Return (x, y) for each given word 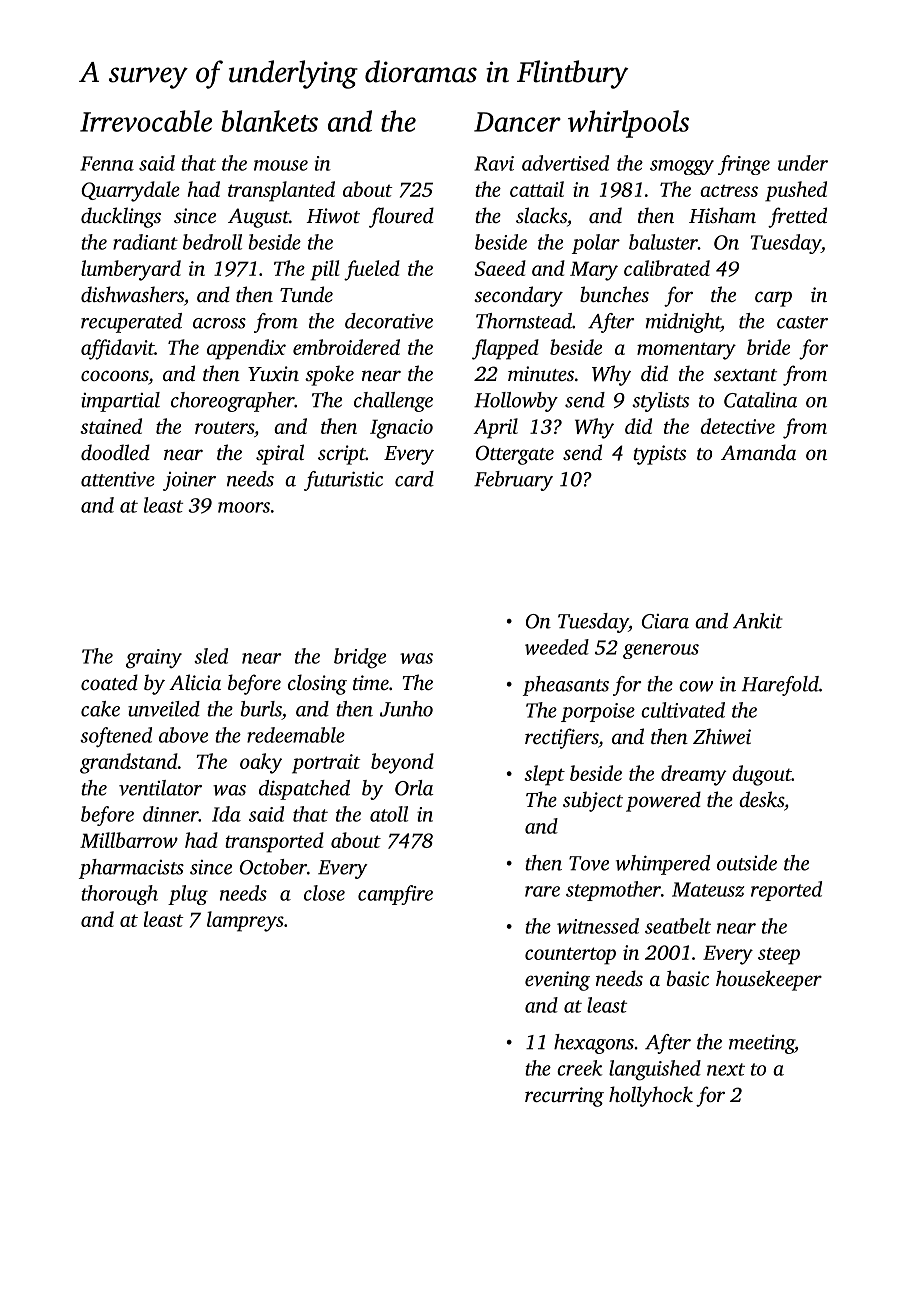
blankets (269, 121)
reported (786, 891)
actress (729, 190)
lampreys (245, 921)
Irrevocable (146, 121)
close (324, 893)
